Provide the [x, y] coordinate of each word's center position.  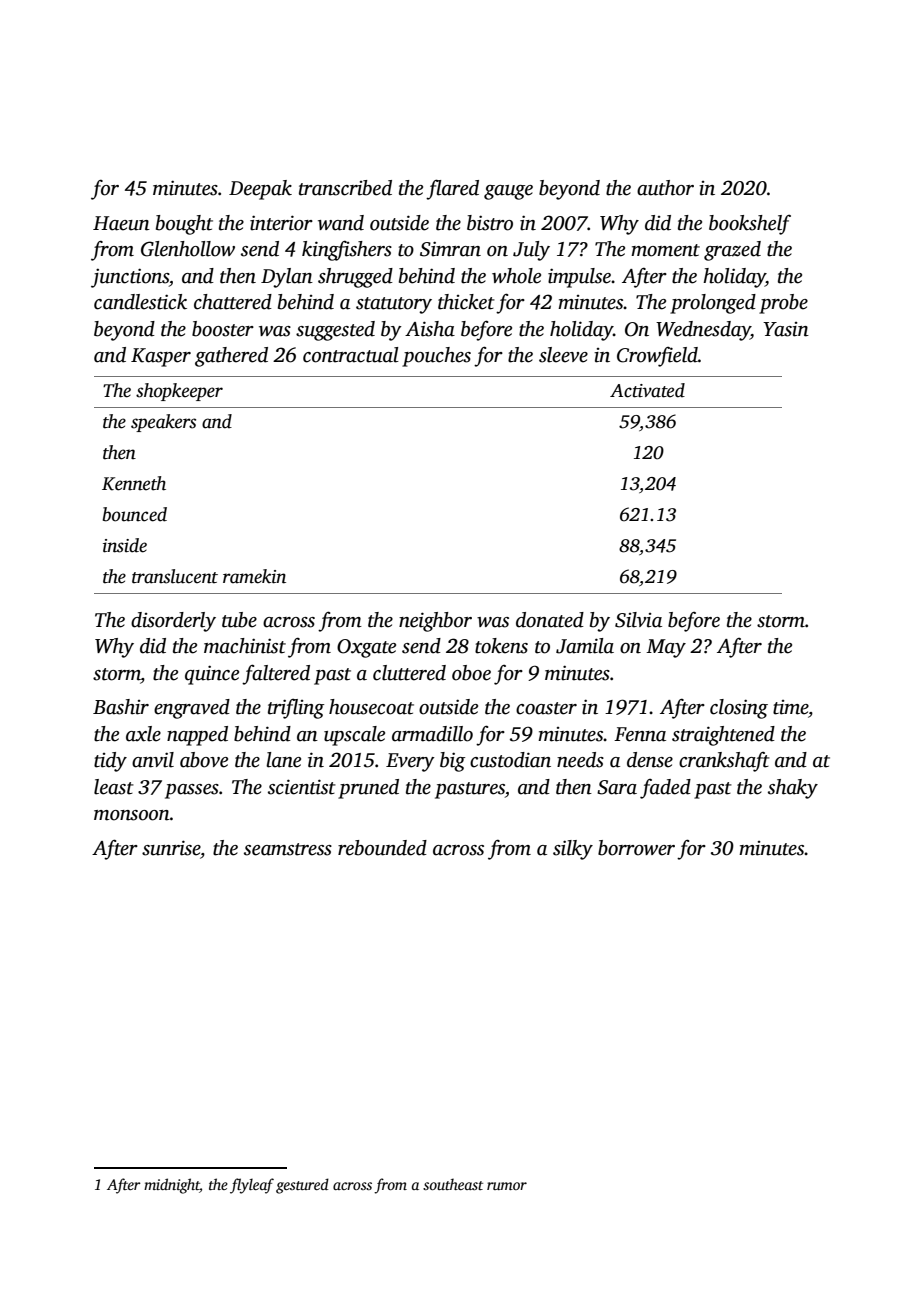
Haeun [121, 223]
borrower [636, 848]
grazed [732, 251]
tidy [110, 762]
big [452, 762]
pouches [436, 357]
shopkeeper [179, 392]
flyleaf [252, 1186]
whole [516, 276]
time [790, 707]
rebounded [382, 848]
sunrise [171, 848]
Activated [647, 390]
